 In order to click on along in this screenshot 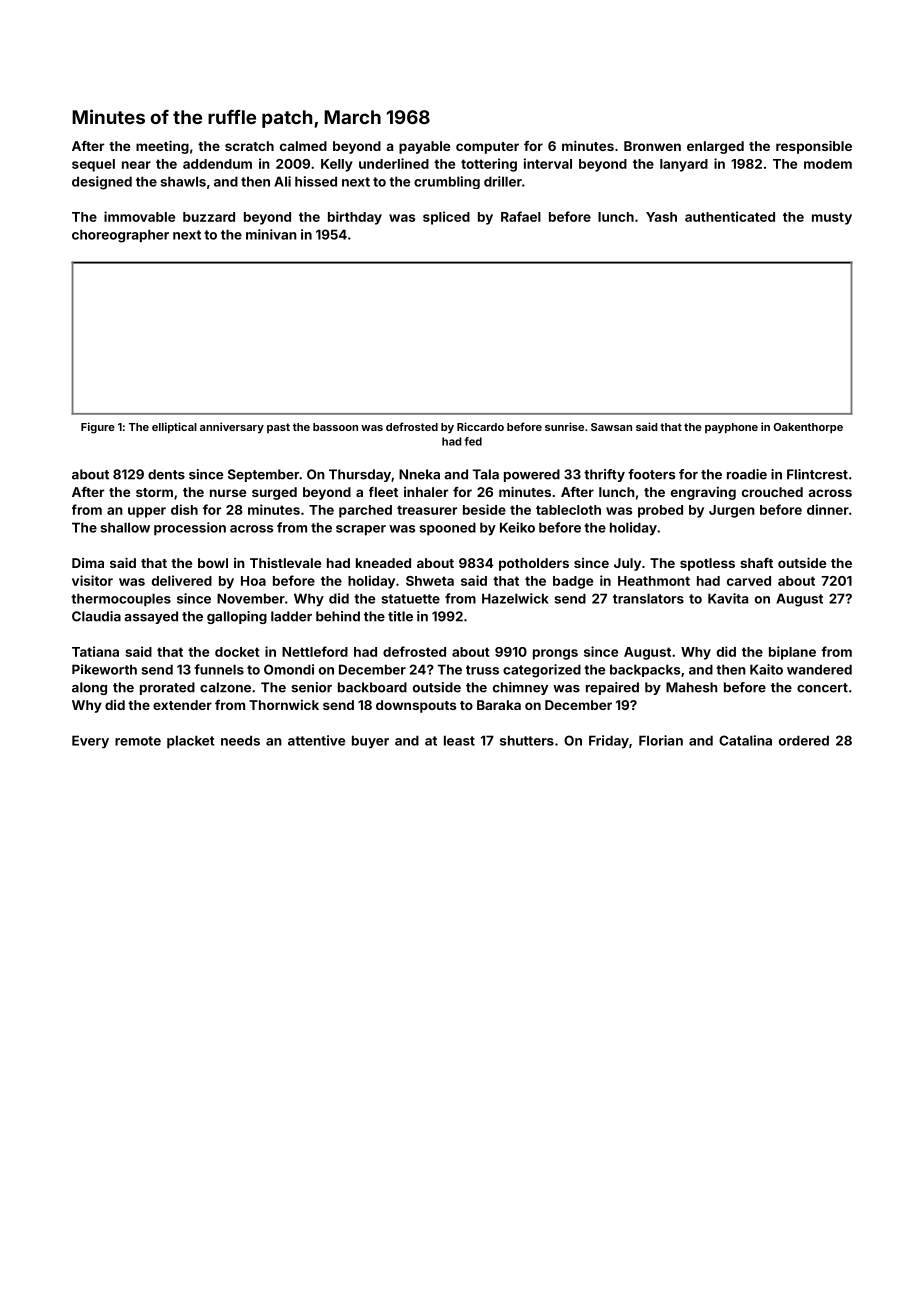, I will do `click(89, 688)`.
